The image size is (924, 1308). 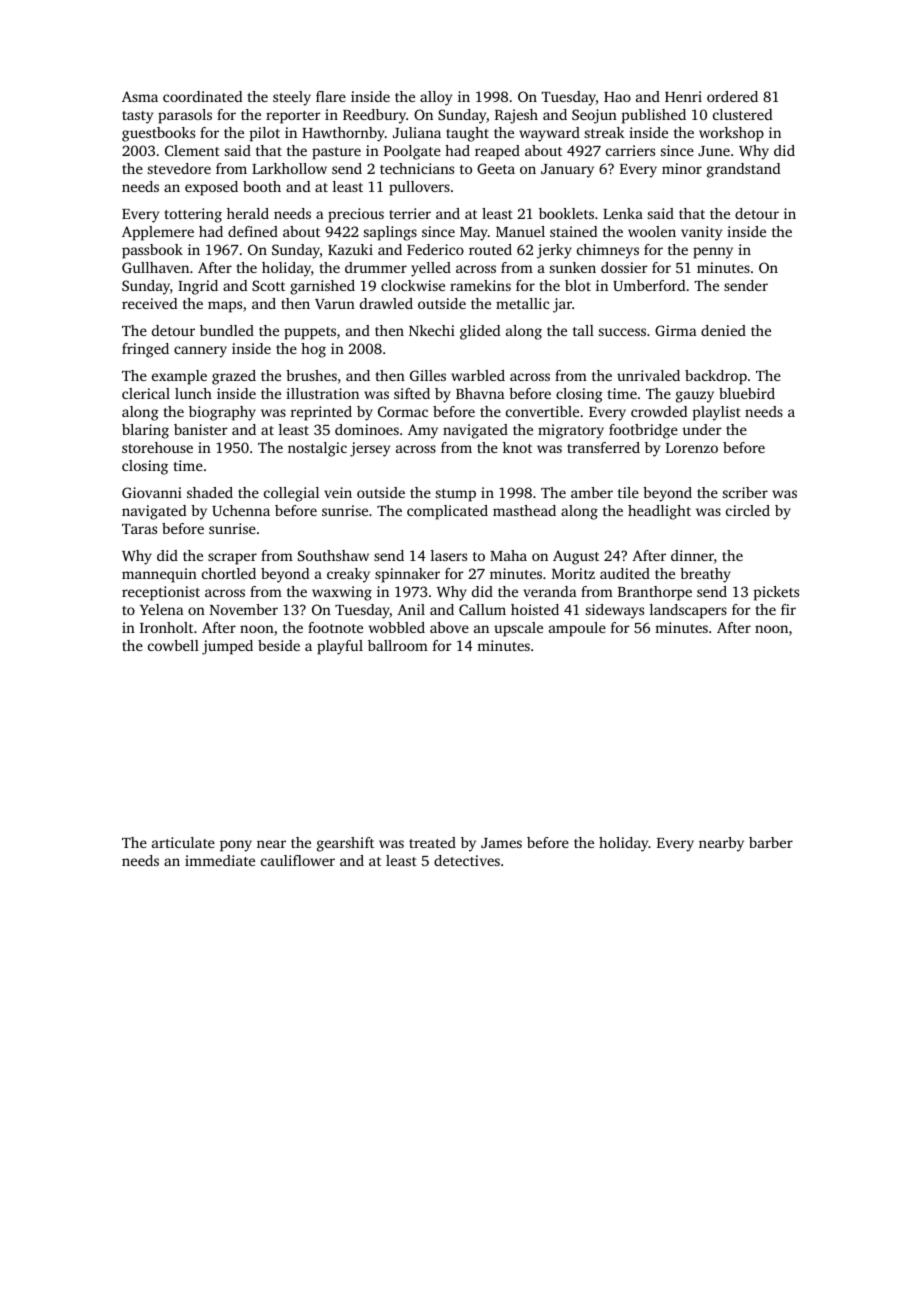 What do you see at coordinates (183, 842) in the image?
I see `articulate` at bounding box center [183, 842].
